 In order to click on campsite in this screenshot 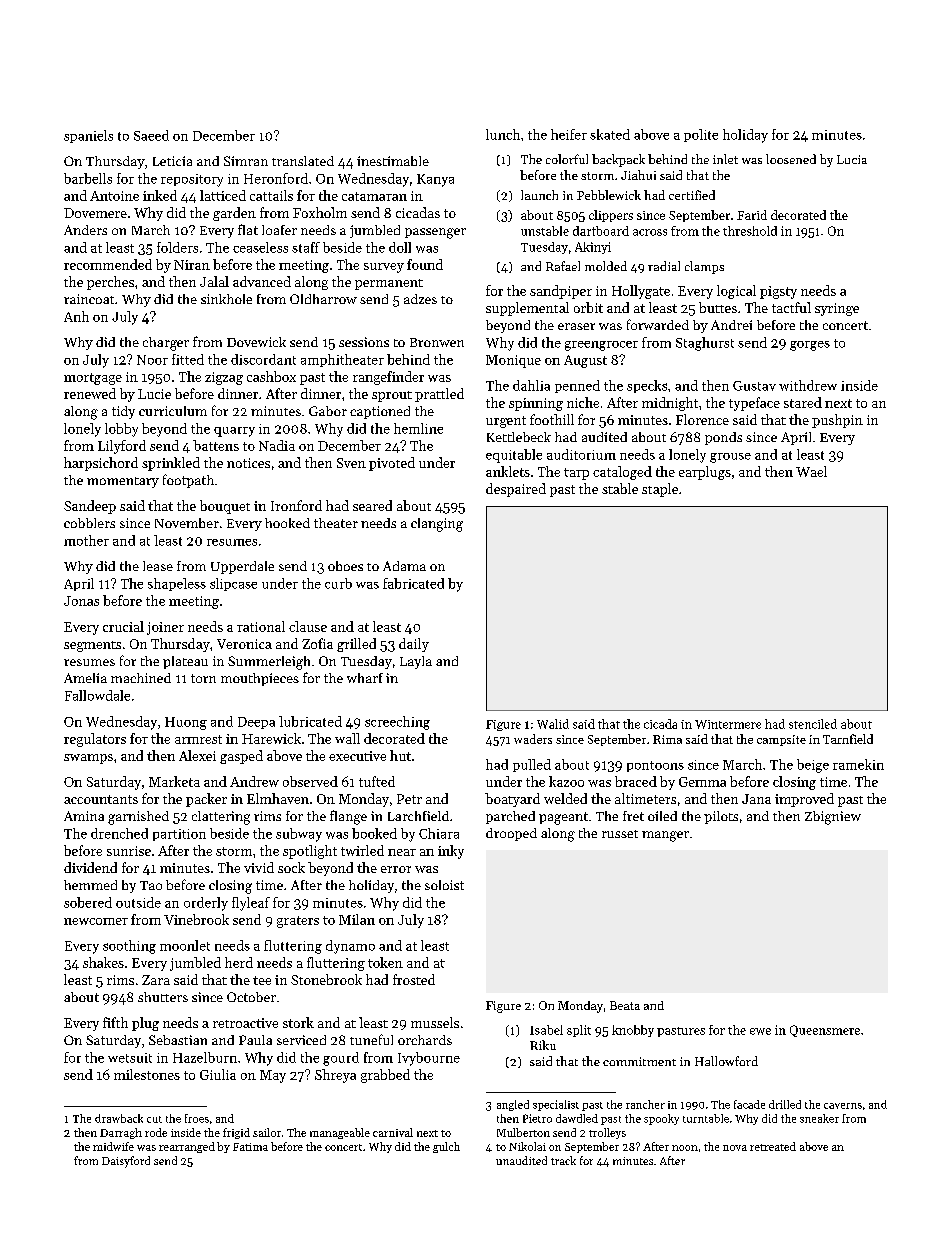, I will do `click(781, 740)`.
